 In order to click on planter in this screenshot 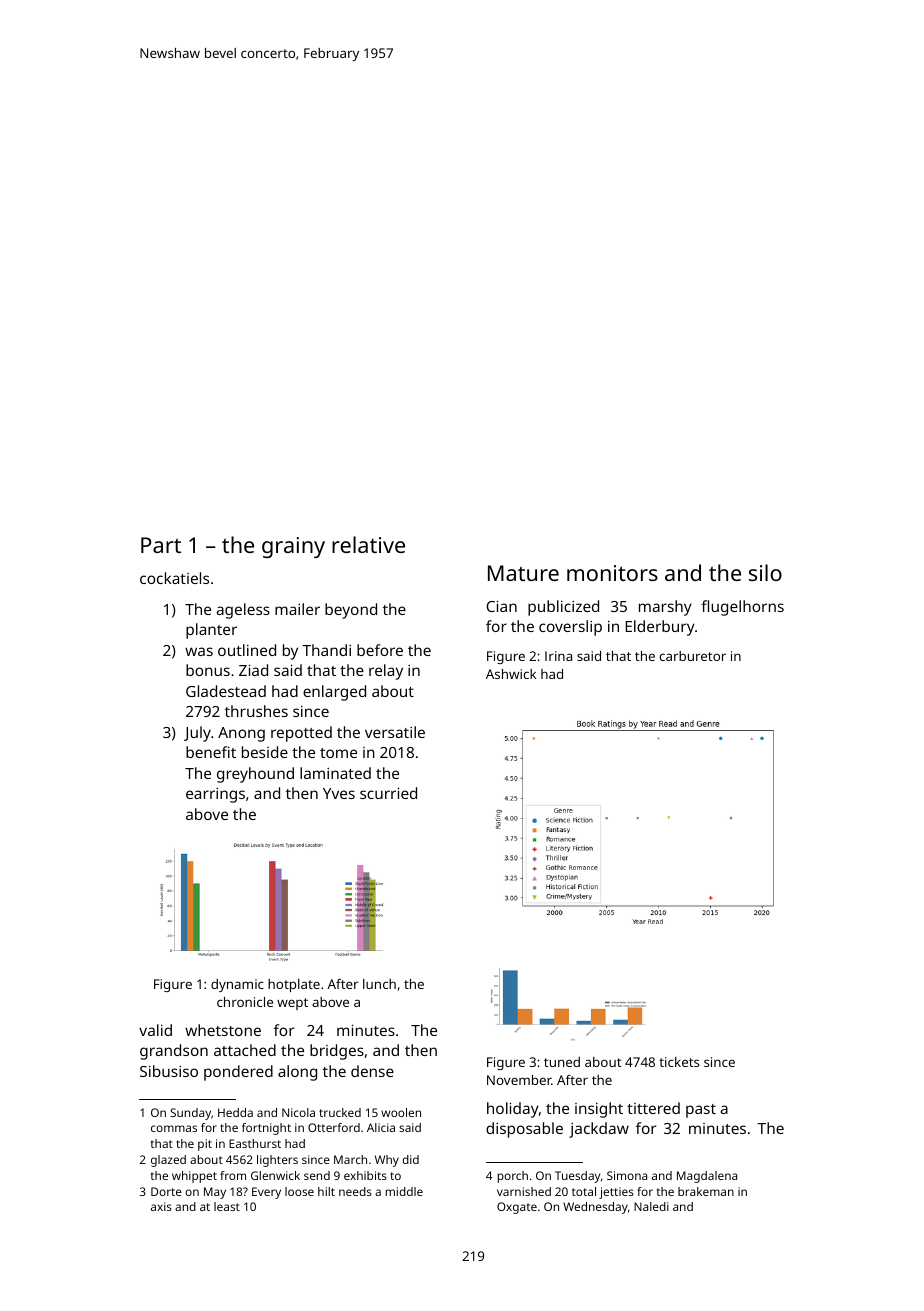, I will do `click(211, 631)`.
